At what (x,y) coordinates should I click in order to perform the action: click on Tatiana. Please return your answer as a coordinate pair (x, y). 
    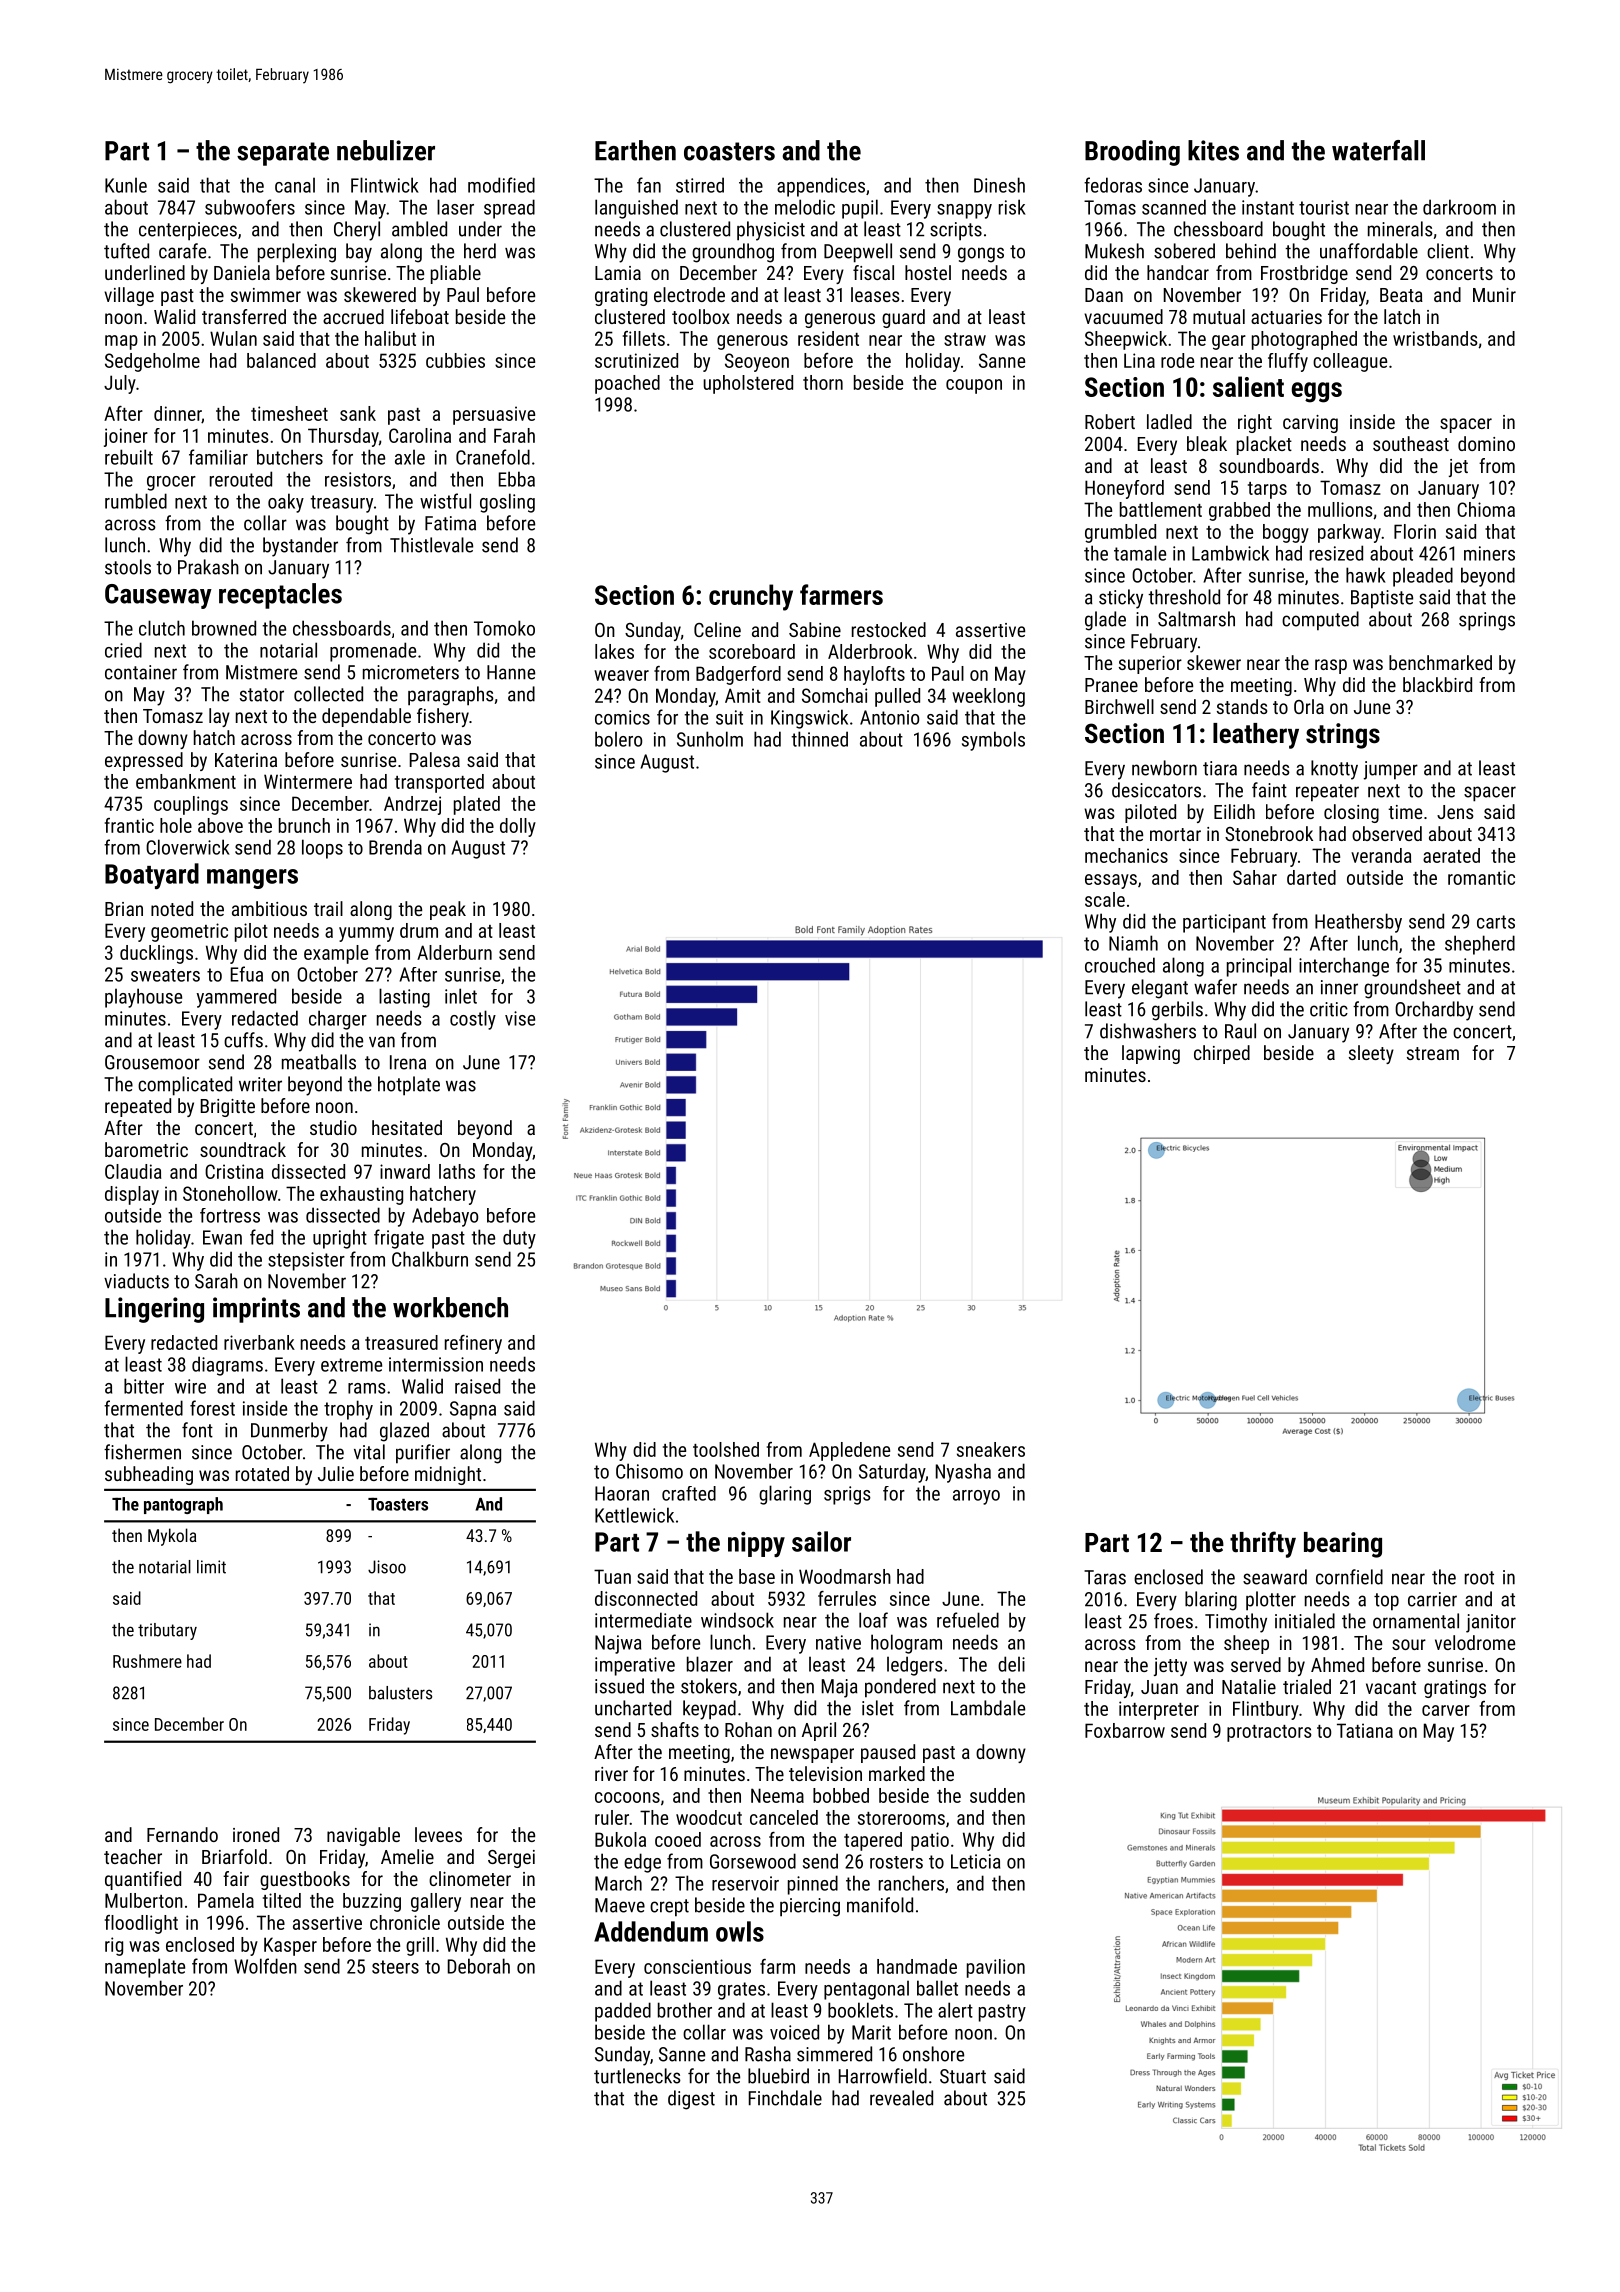
    Looking at the image, I should click on (1365, 1730).
